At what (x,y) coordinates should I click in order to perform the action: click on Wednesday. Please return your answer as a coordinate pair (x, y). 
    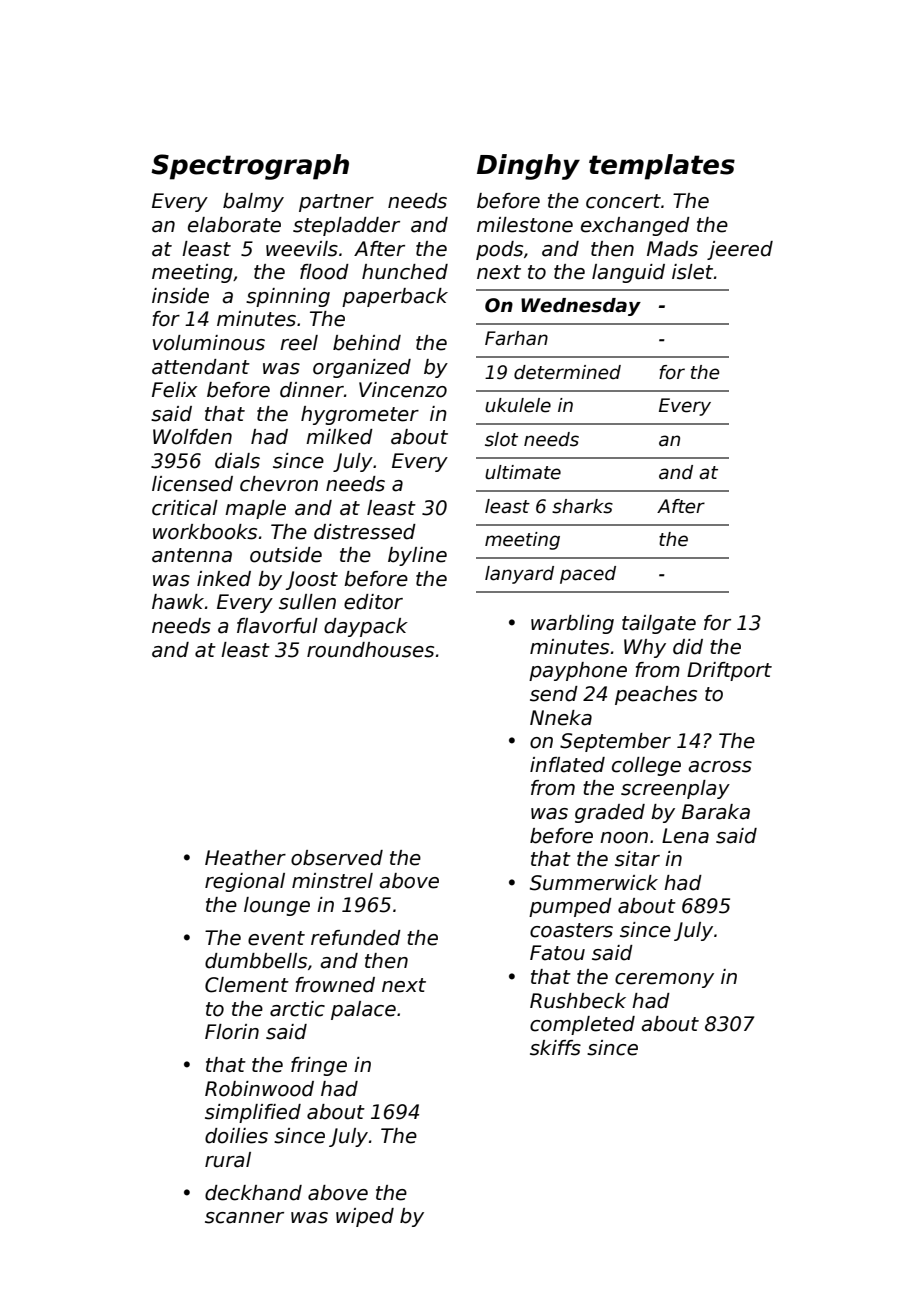
    Looking at the image, I should click on (581, 307).
